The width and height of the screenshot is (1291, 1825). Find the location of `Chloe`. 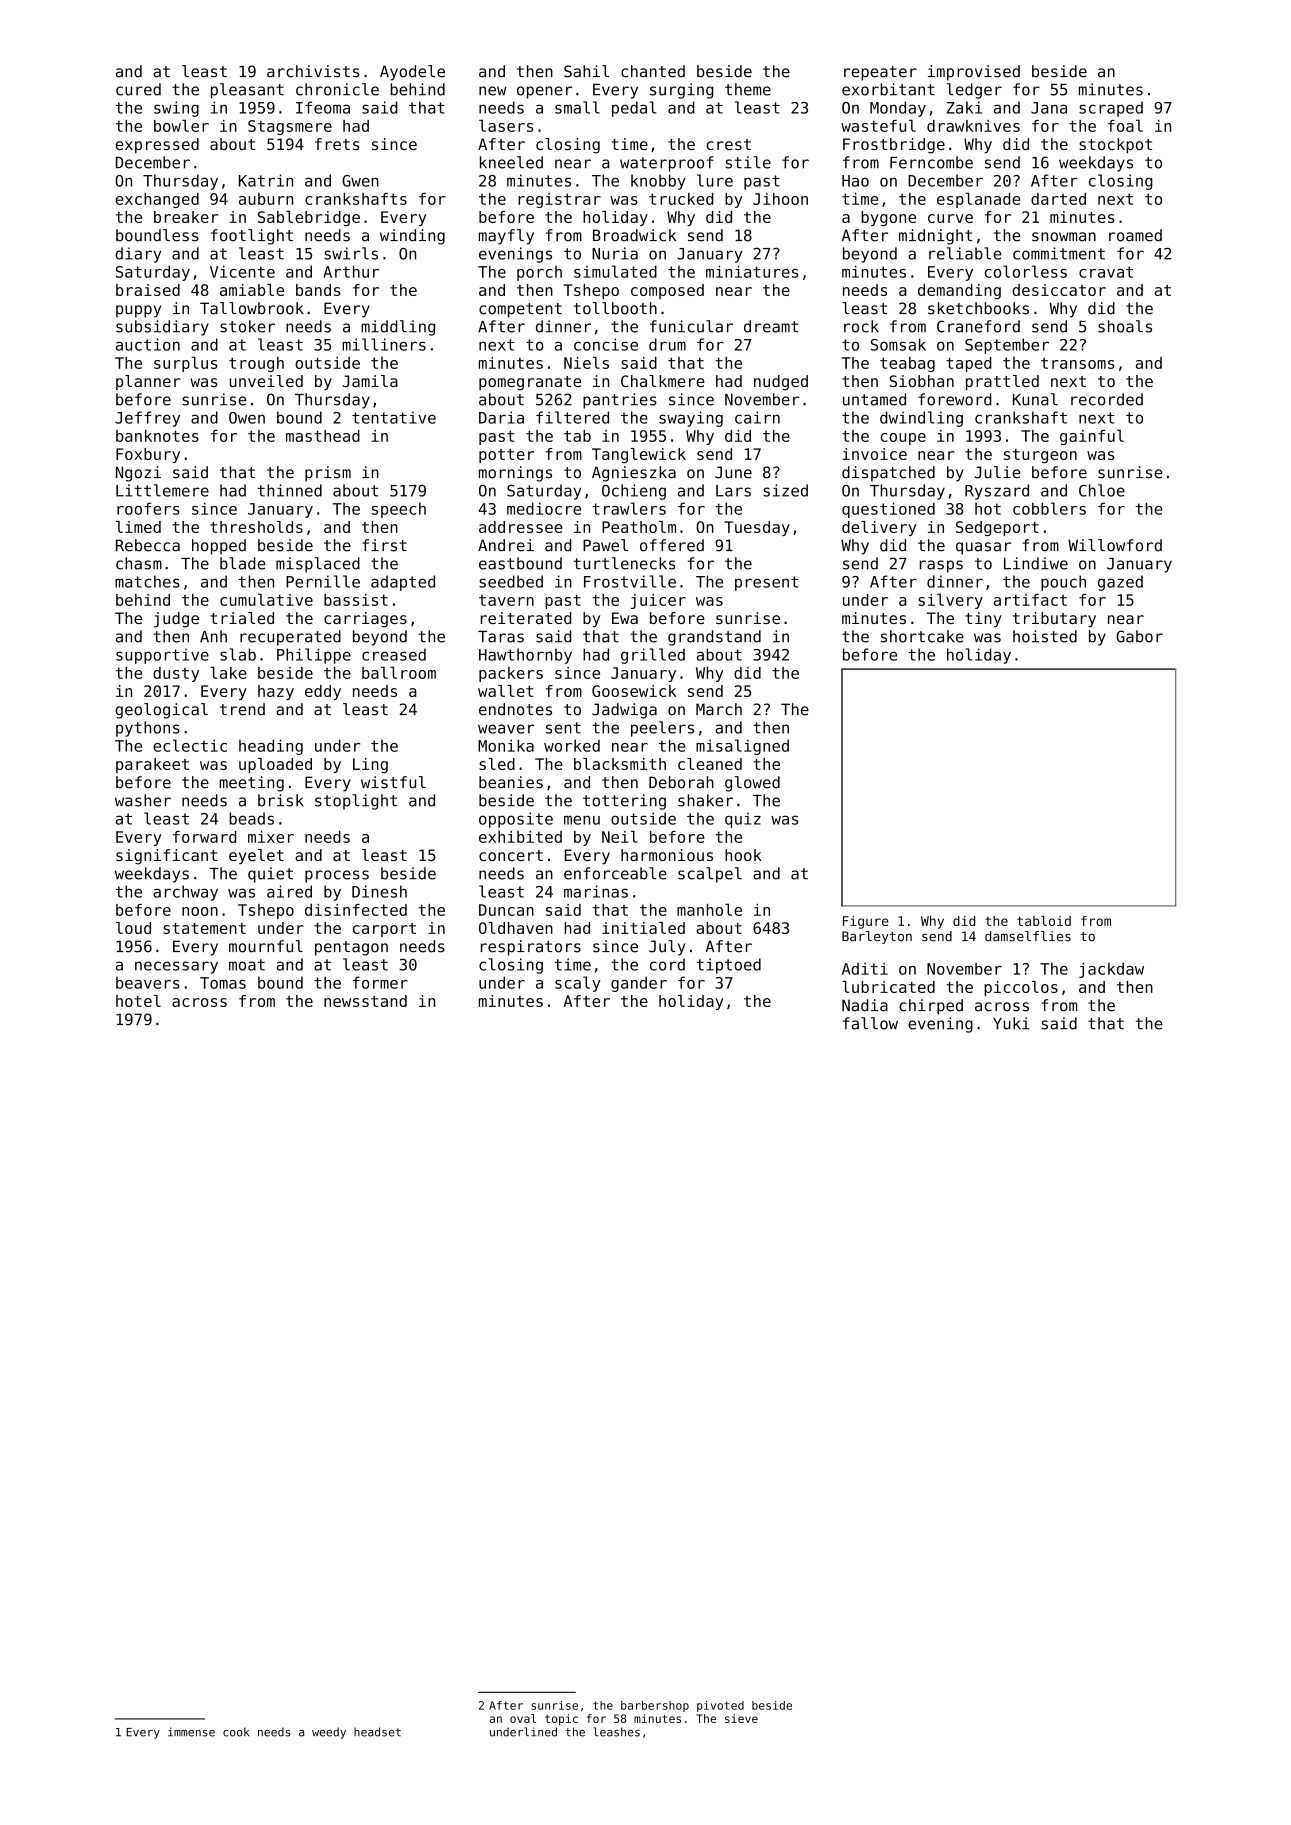

Chloe is located at coordinates (1102, 490).
